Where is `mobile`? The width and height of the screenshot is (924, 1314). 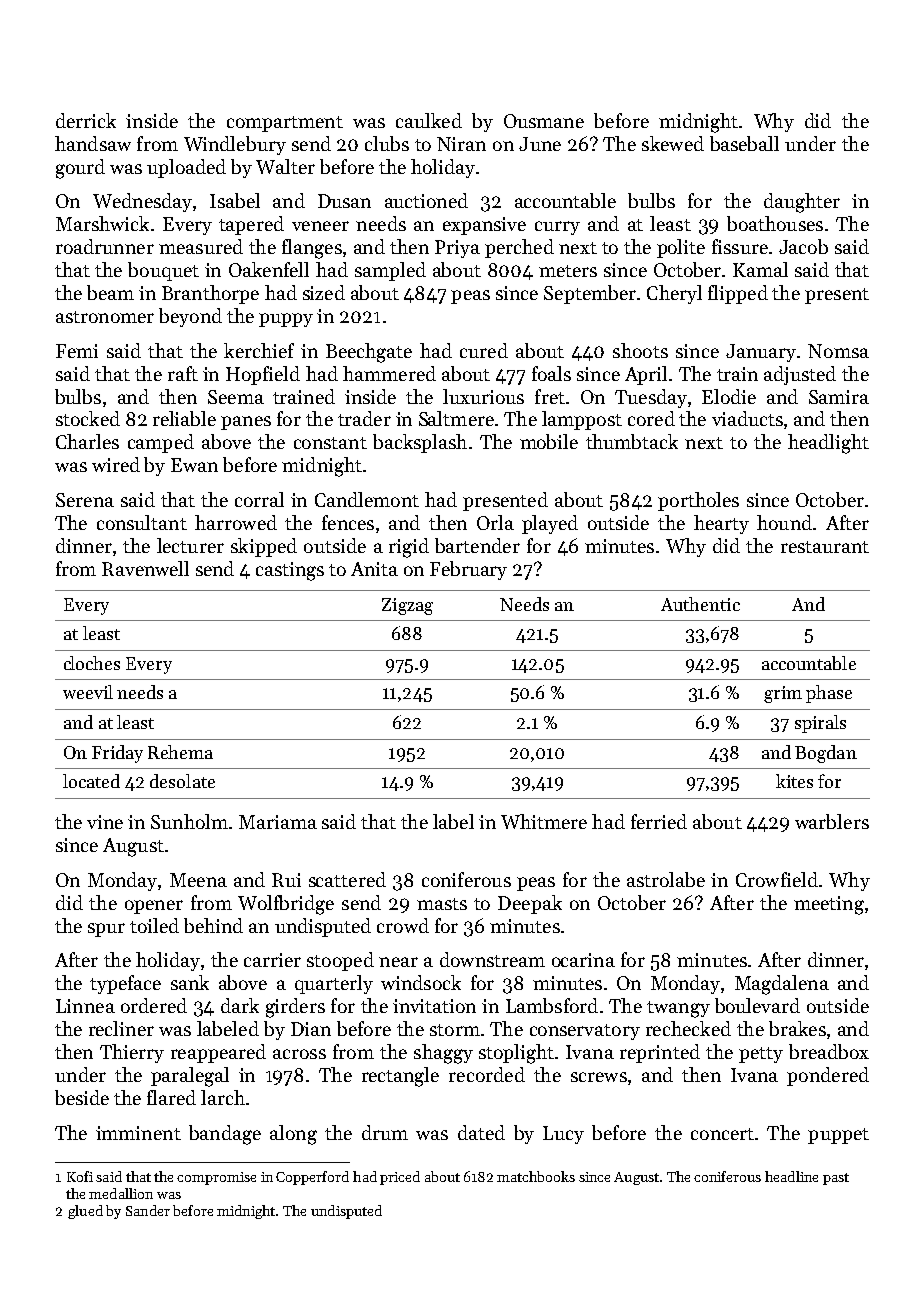
mobile is located at coordinates (549, 441).
